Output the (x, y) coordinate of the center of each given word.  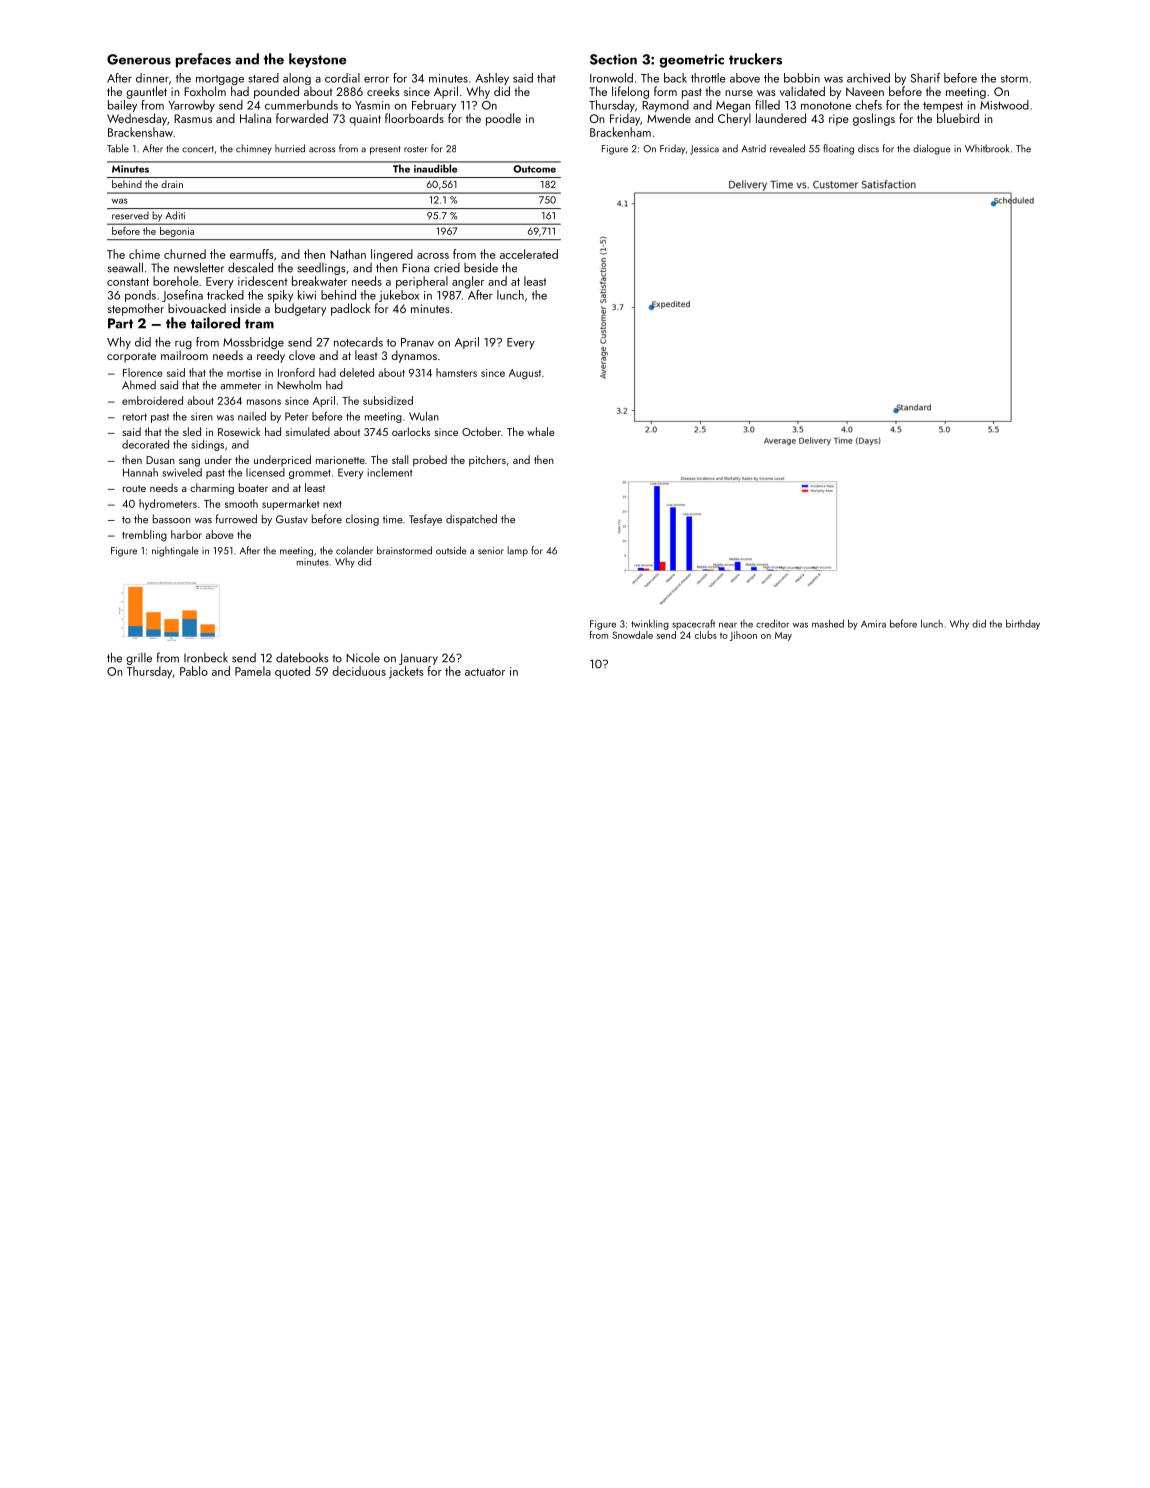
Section (613, 59)
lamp (518, 551)
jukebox (399, 296)
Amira (873, 624)
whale (541, 431)
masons (264, 402)
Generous (139, 59)
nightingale (175, 551)
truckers (755, 59)
